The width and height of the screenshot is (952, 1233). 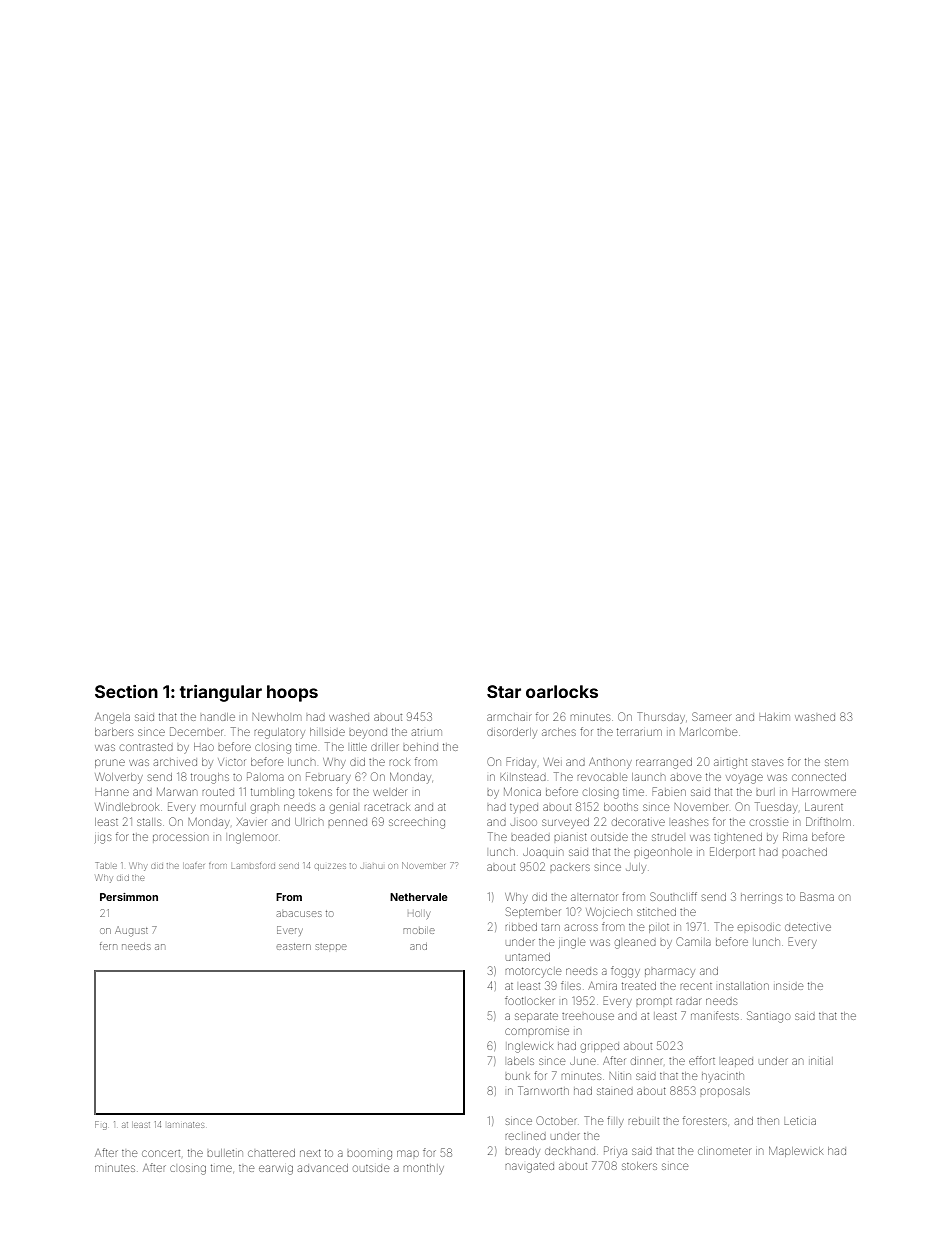 I want to click on troughs, so click(x=210, y=778).
